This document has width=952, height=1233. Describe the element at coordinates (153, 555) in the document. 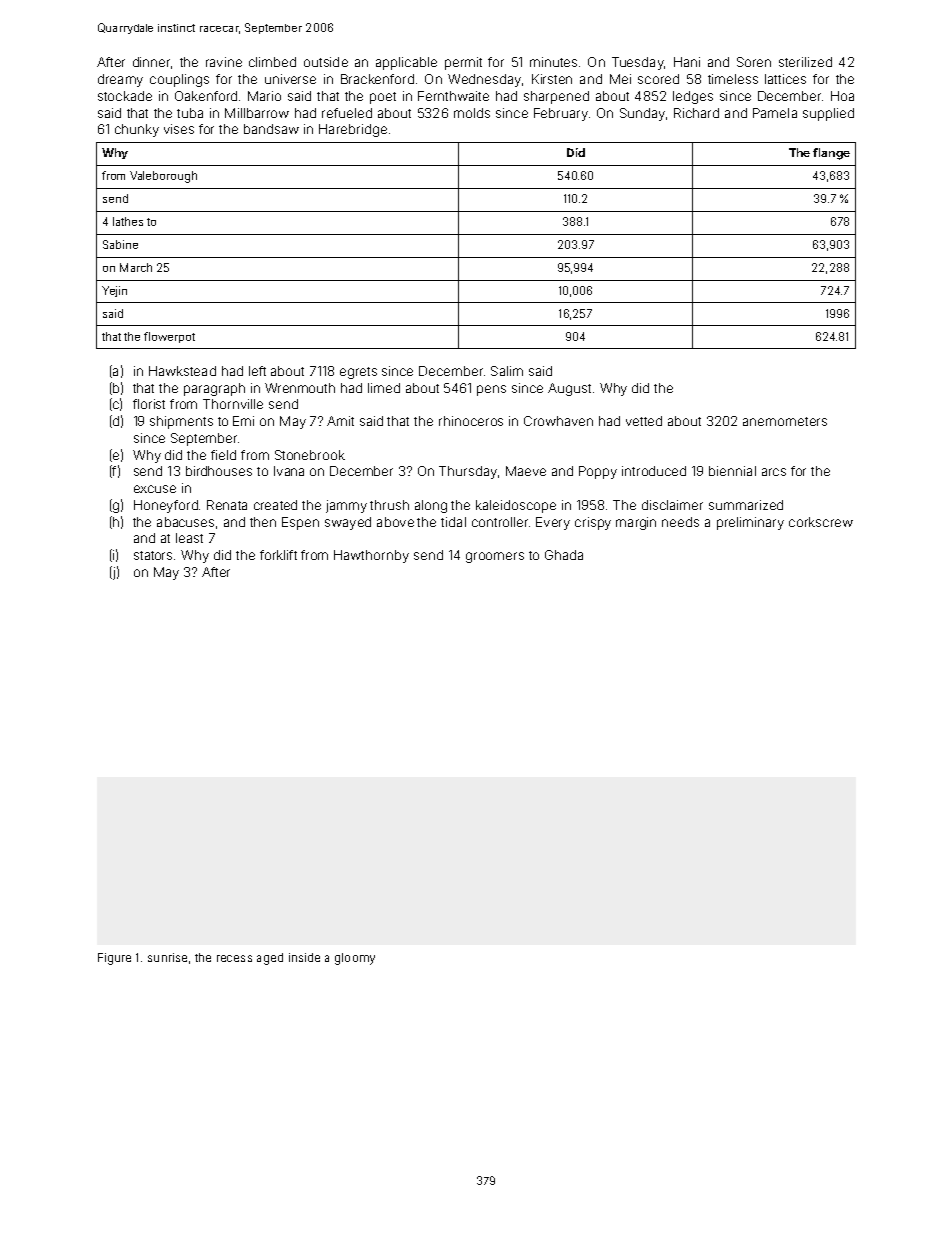

I see `stators` at that location.
